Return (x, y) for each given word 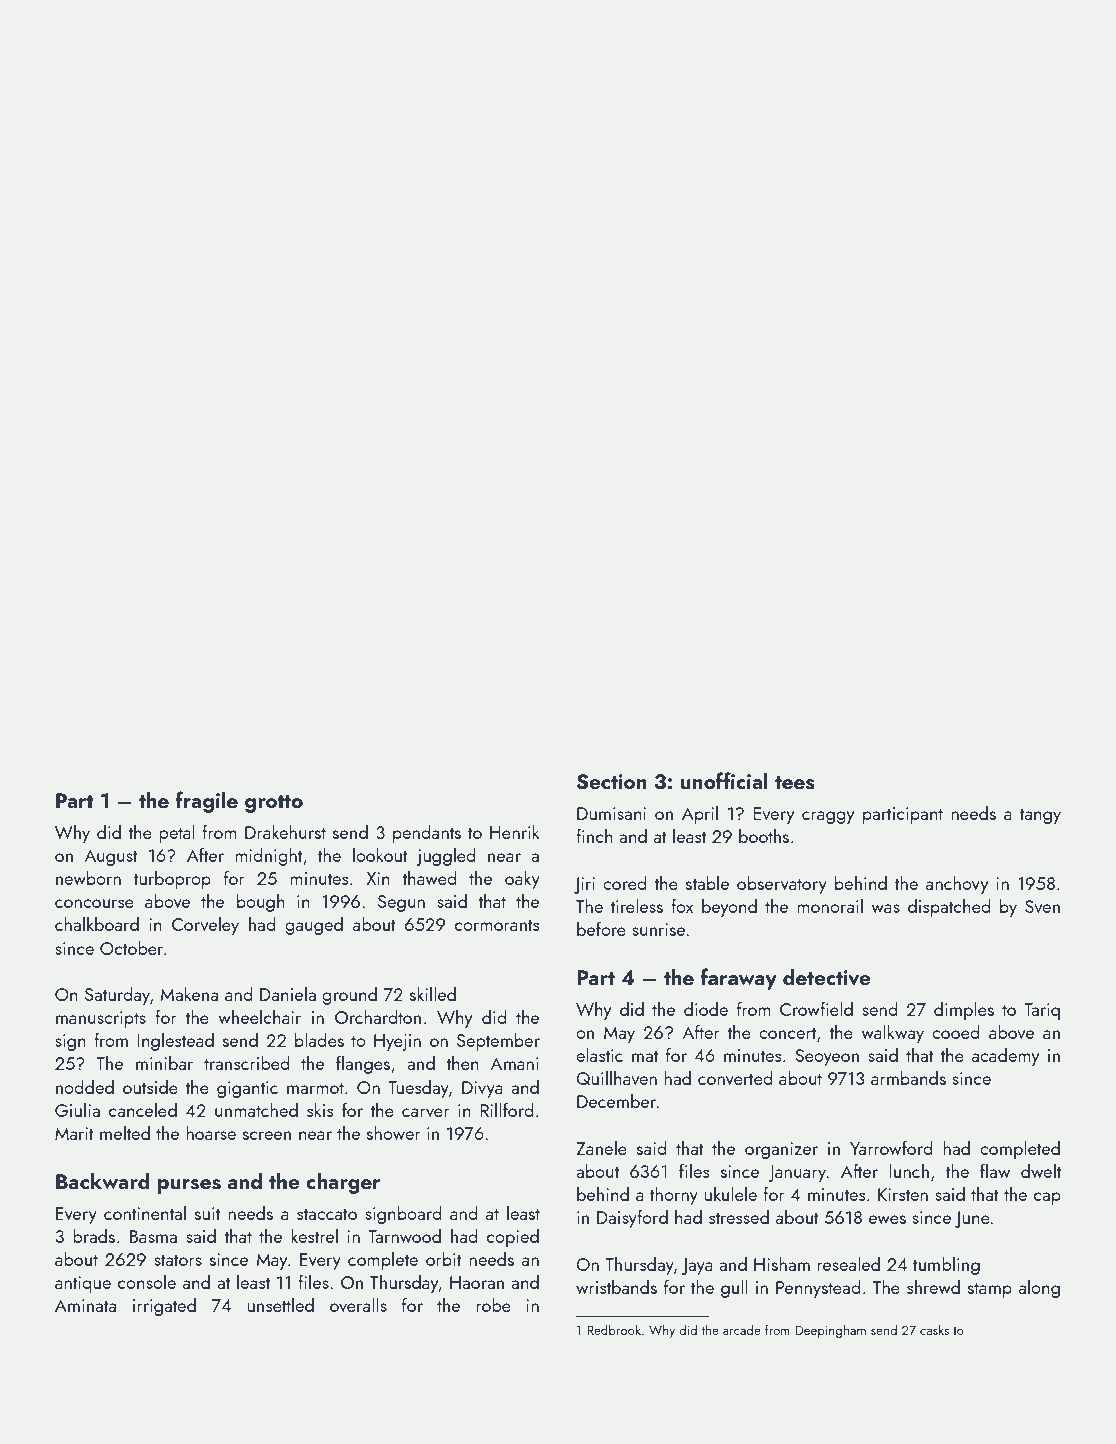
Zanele (601, 1148)
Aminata (85, 1305)
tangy (1040, 816)
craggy (828, 817)
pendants (427, 834)
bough (261, 903)
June (972, 1219)
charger (343, 1183)
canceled (143, 1110)
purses (189, 1186)
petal (177, 834)
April (700, 815)
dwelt (1041, 1171)
